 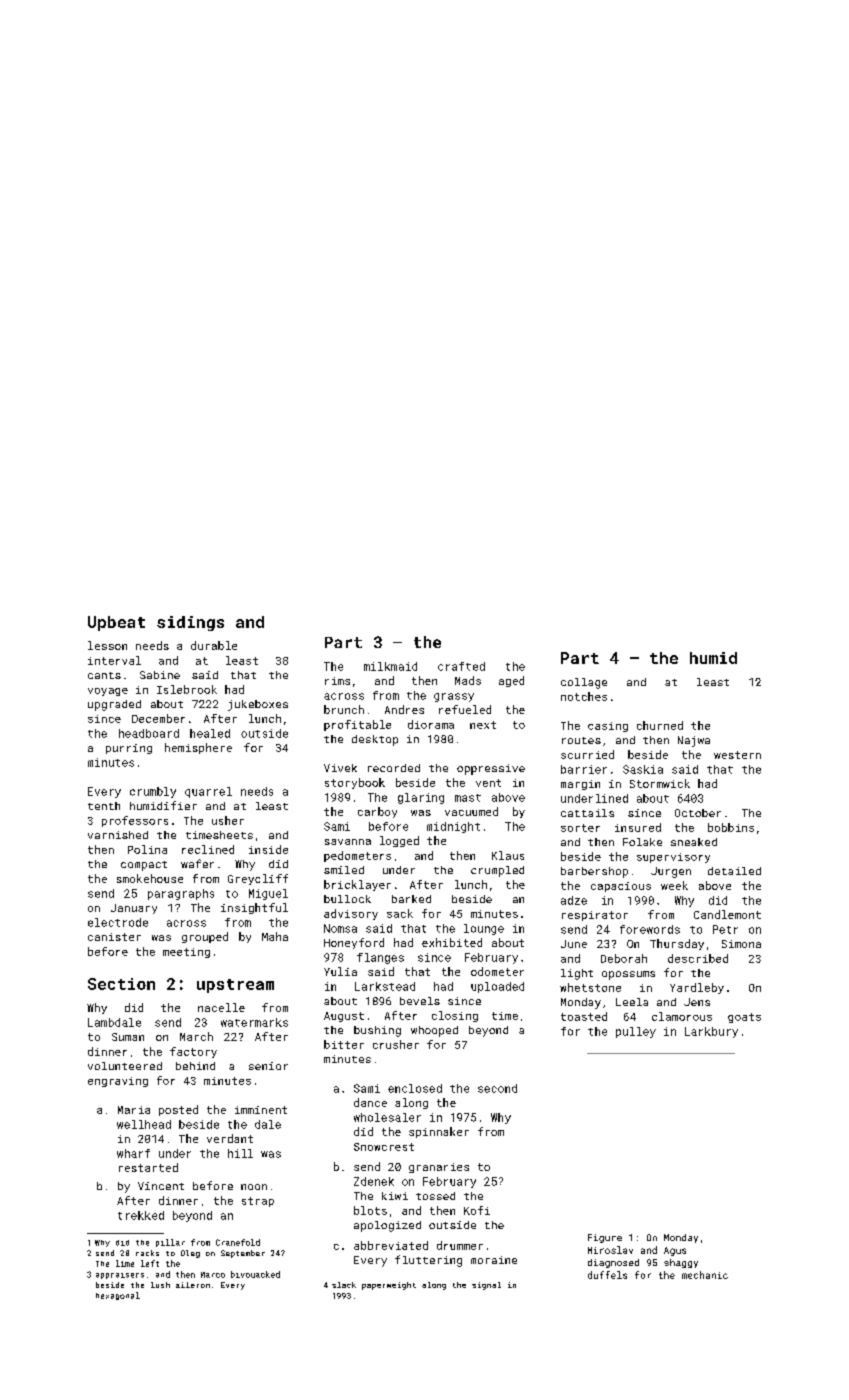 What do you see at coordinates (235, 986) in the document?
I see `upstream` at bounding box center [235, 986].
